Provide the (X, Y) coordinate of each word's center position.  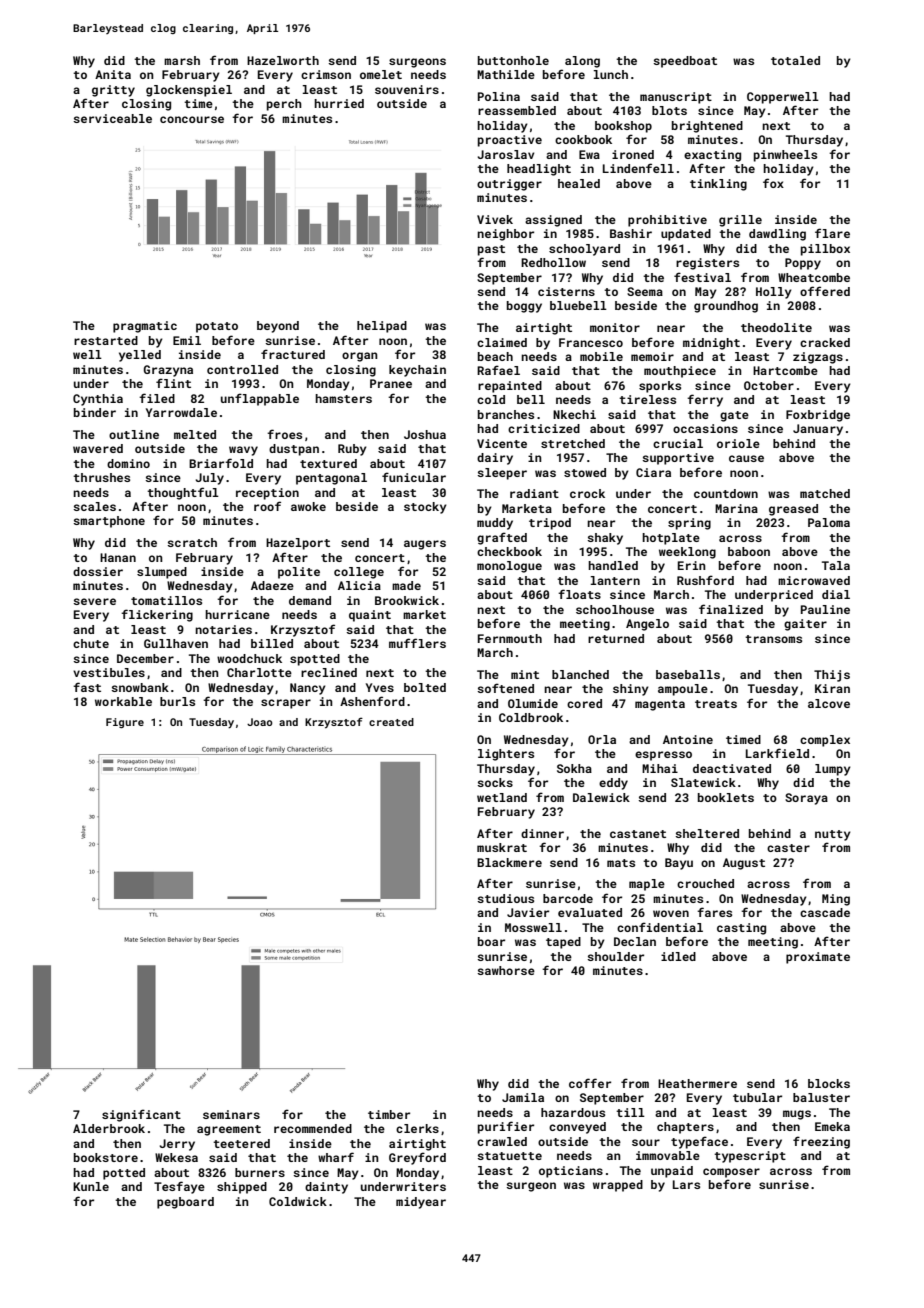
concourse (192, 119)
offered (825, 291)
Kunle (91, 1186)
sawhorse (506, 970)
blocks (829, 1083)
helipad (382, 327)
